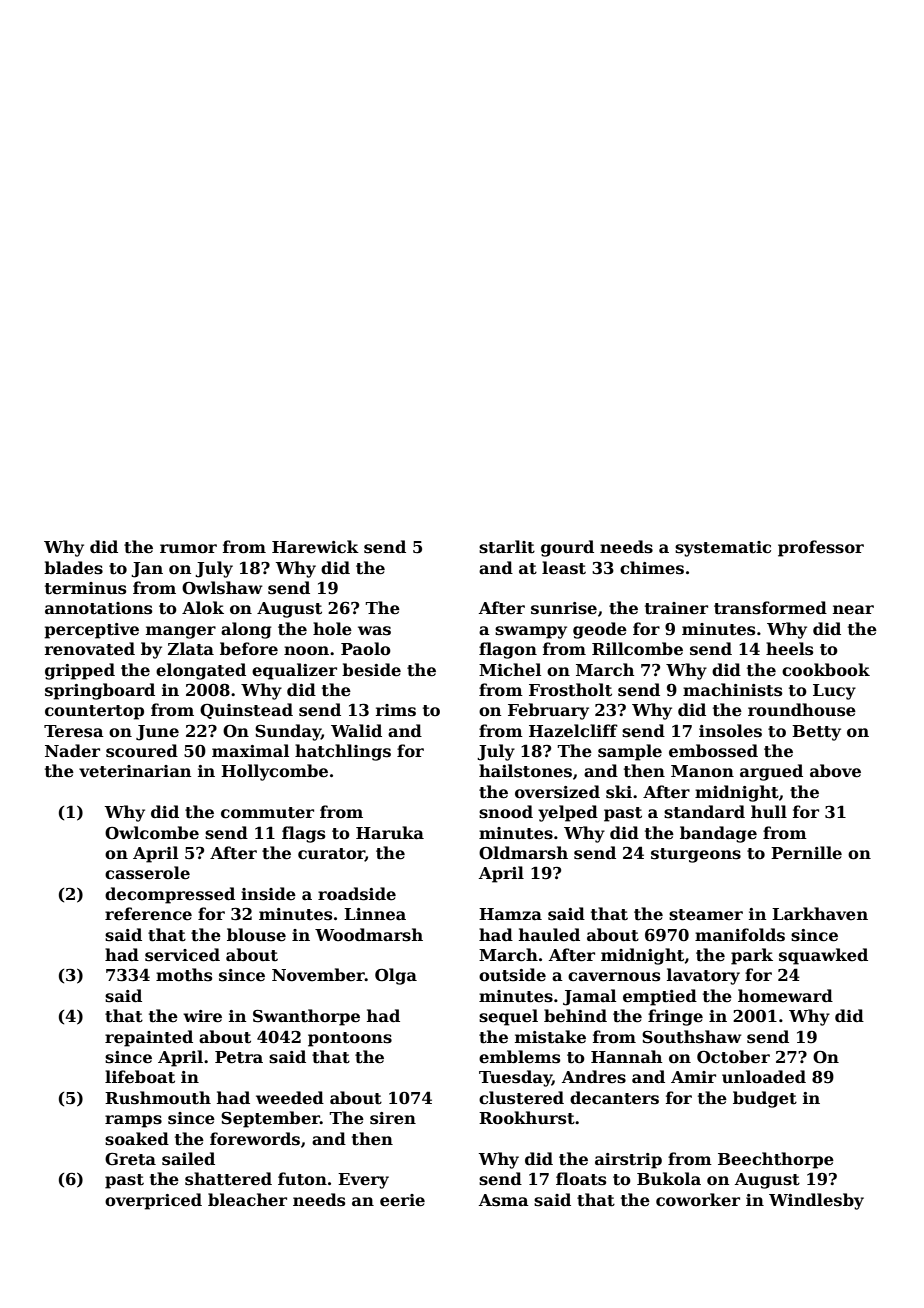 This screenshot has height=1308, width=924. Describe the element at coordinates (821, 548) in the screenshot. I see `professor` at that location.
